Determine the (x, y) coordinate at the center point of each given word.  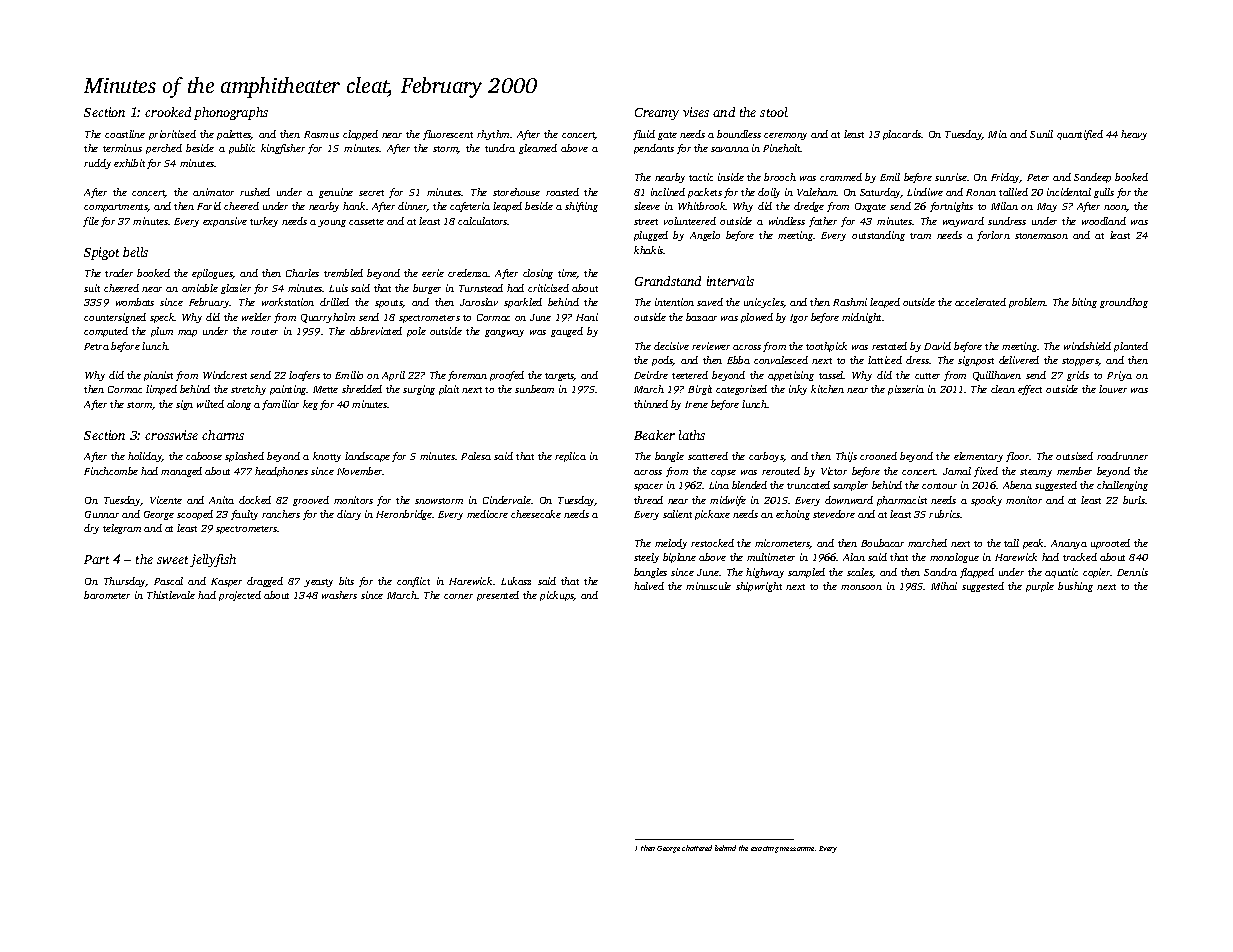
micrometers (782, 544)
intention (674, 302)
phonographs (231, 113)
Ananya (1069, 544)
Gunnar (102, 514)
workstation (288, 302)
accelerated (980, 302)
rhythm (493, 135)
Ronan (981, 192)
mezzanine (797, 849)
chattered (697, 848)
